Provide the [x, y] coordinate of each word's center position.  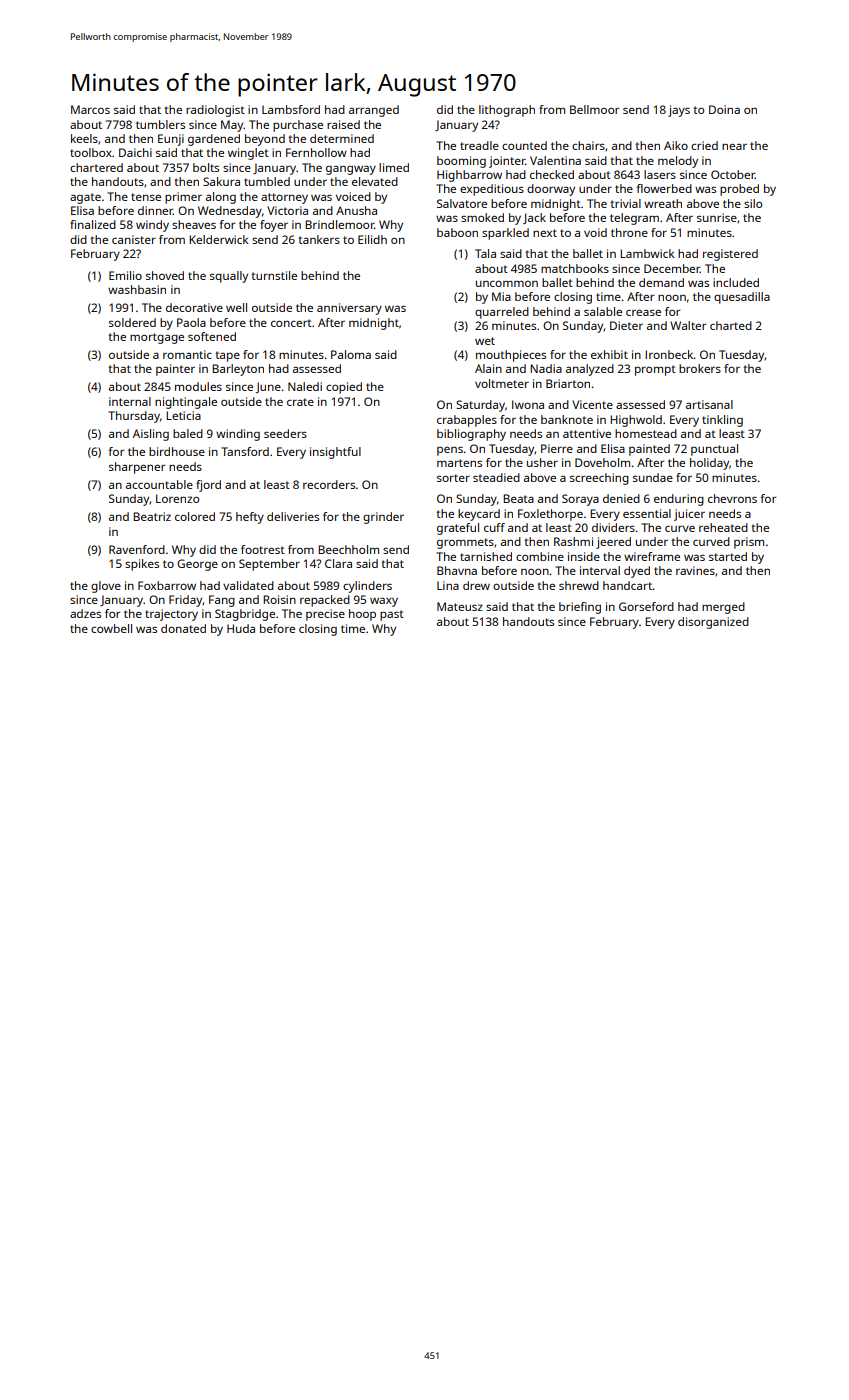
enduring [679, 500]
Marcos [90, 109]
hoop [362, 615]
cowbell [111, 628]
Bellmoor [594, 109]
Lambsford [291, 109]
